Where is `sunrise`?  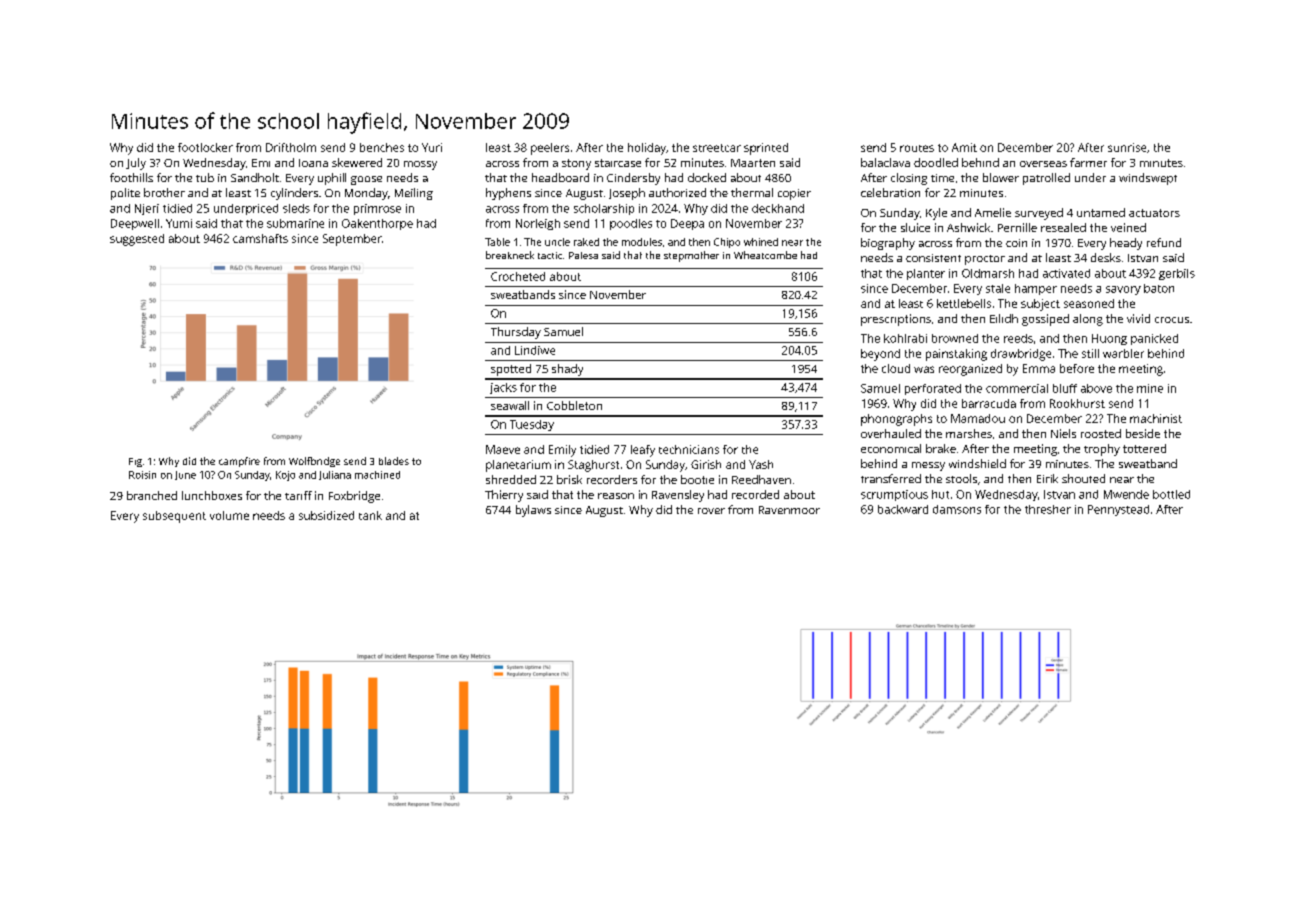
sunrise is located at coordinates (1127, 147).
